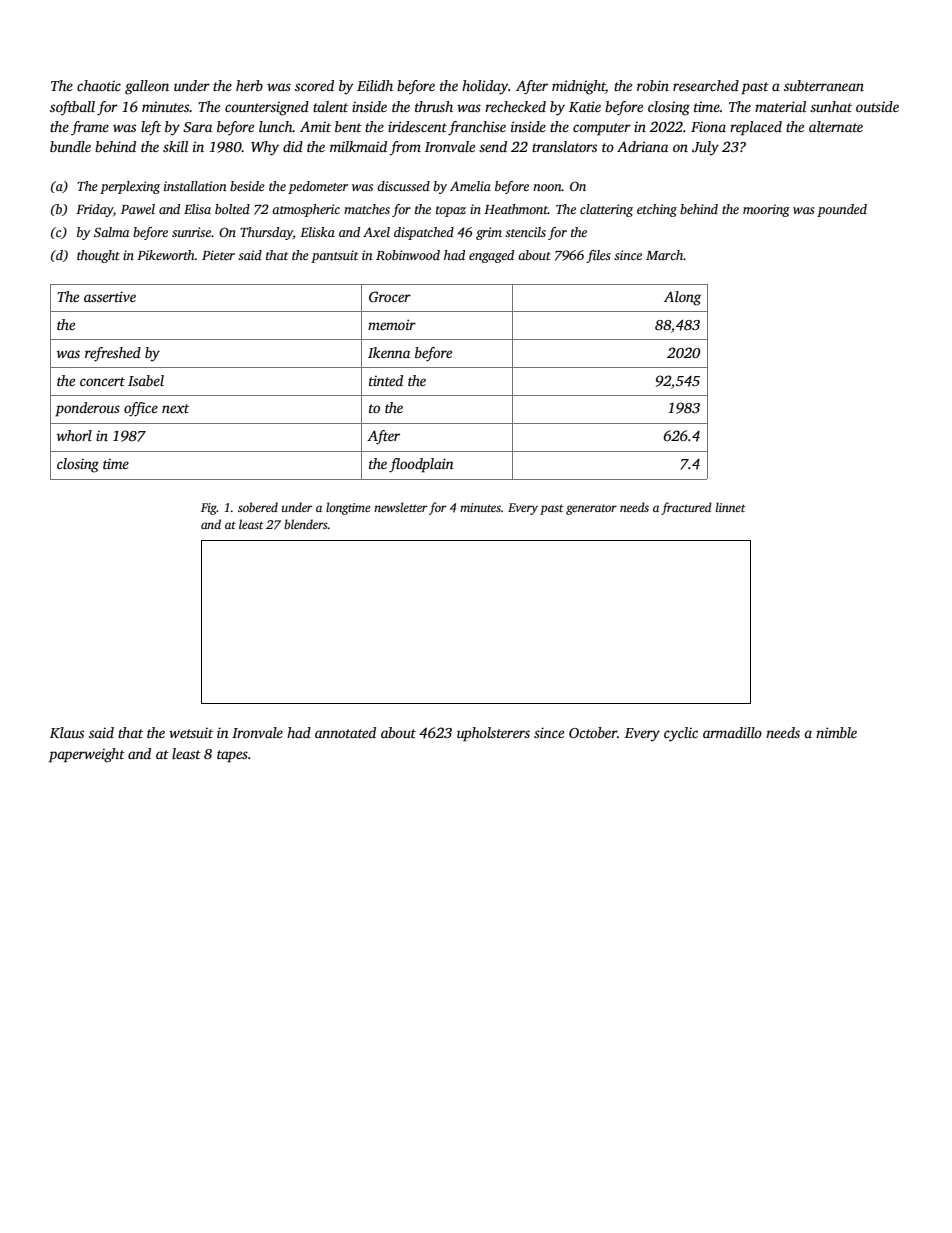  What do you see at coordinates (682, 298) in the screenshot?
I see `Along` at bounding box center [682, 298].
